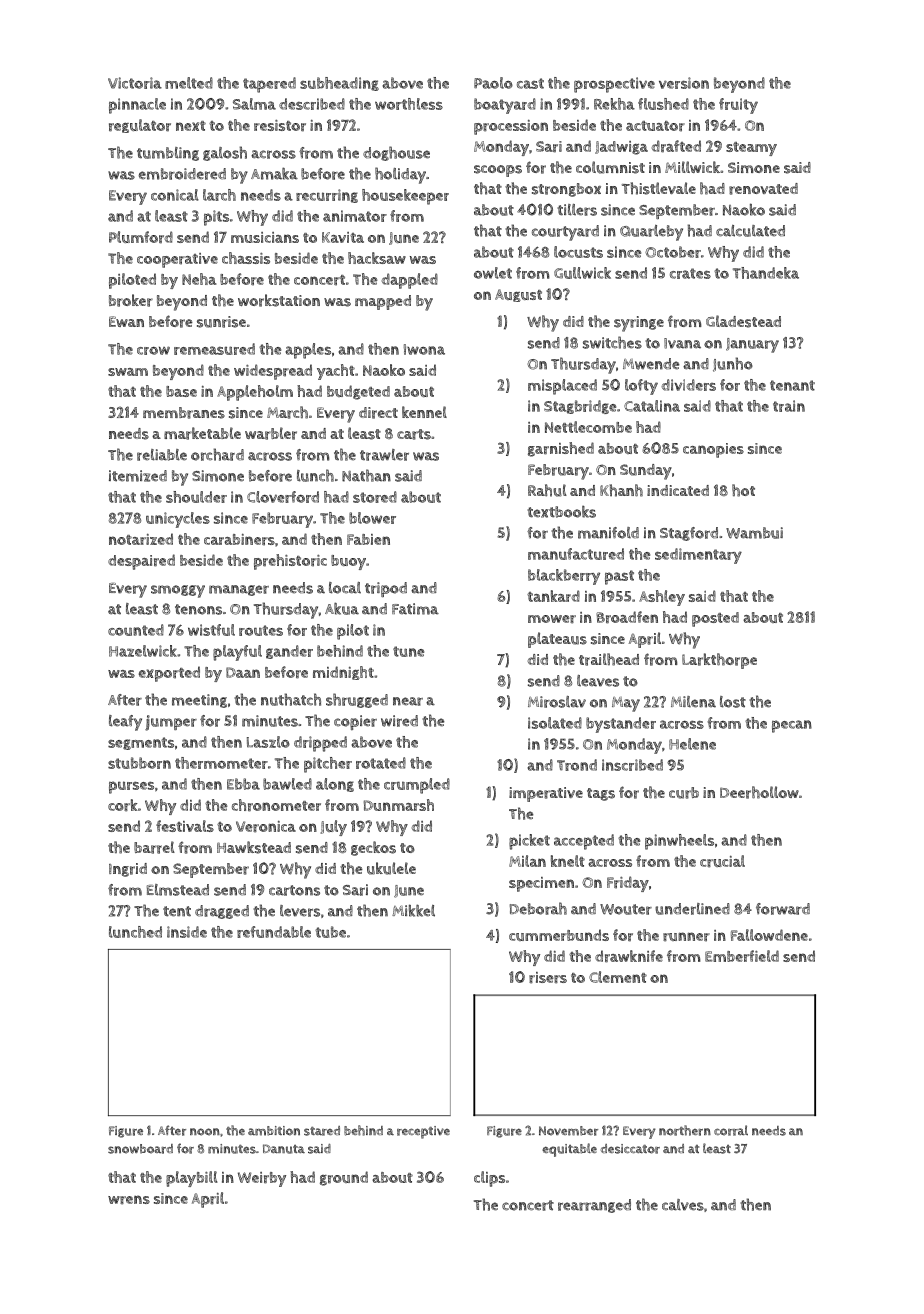  I want to click on counted, so click(136, 630).
